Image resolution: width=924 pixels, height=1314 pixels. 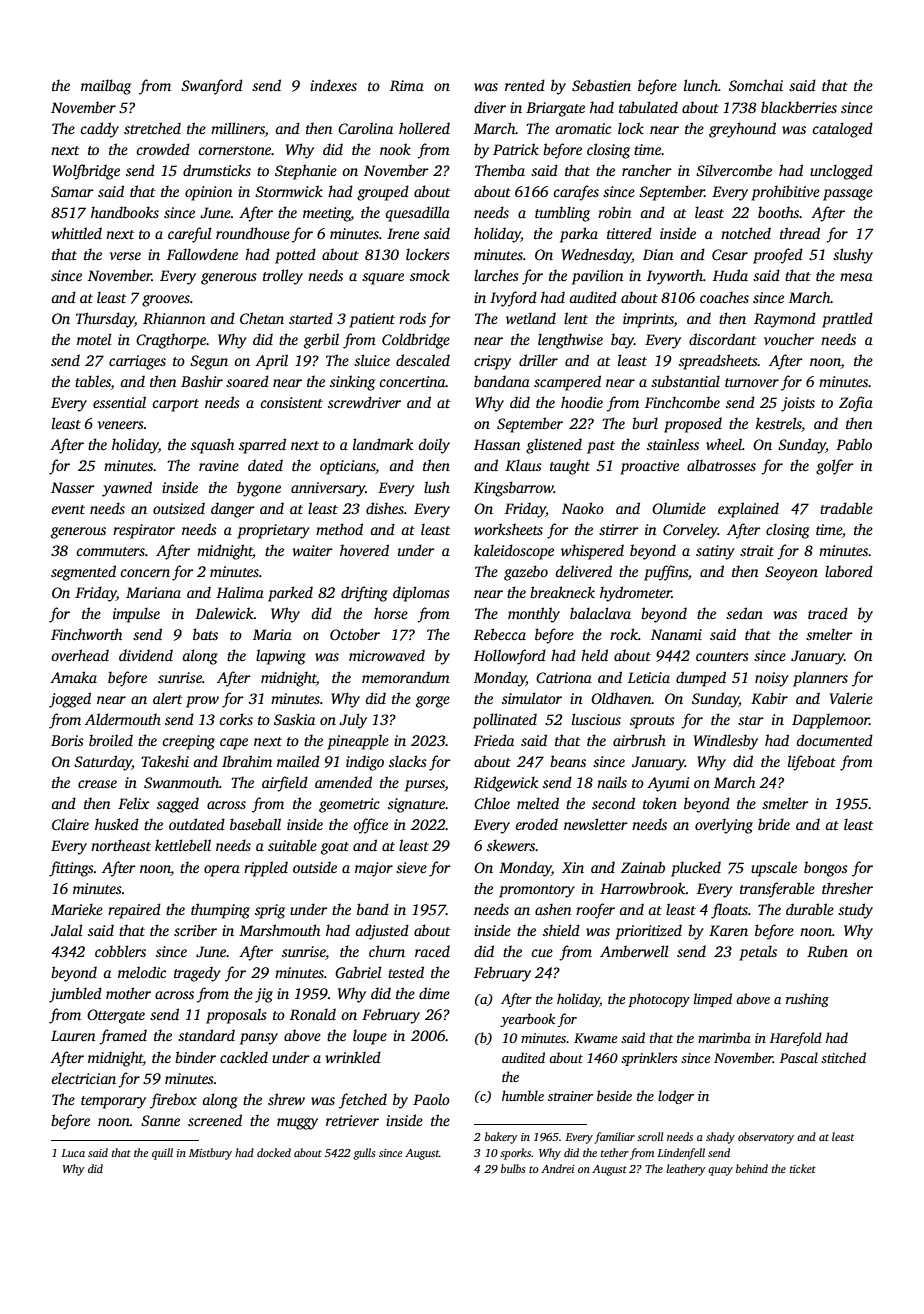 I want to click on rented, so click(x=525, y=85).
